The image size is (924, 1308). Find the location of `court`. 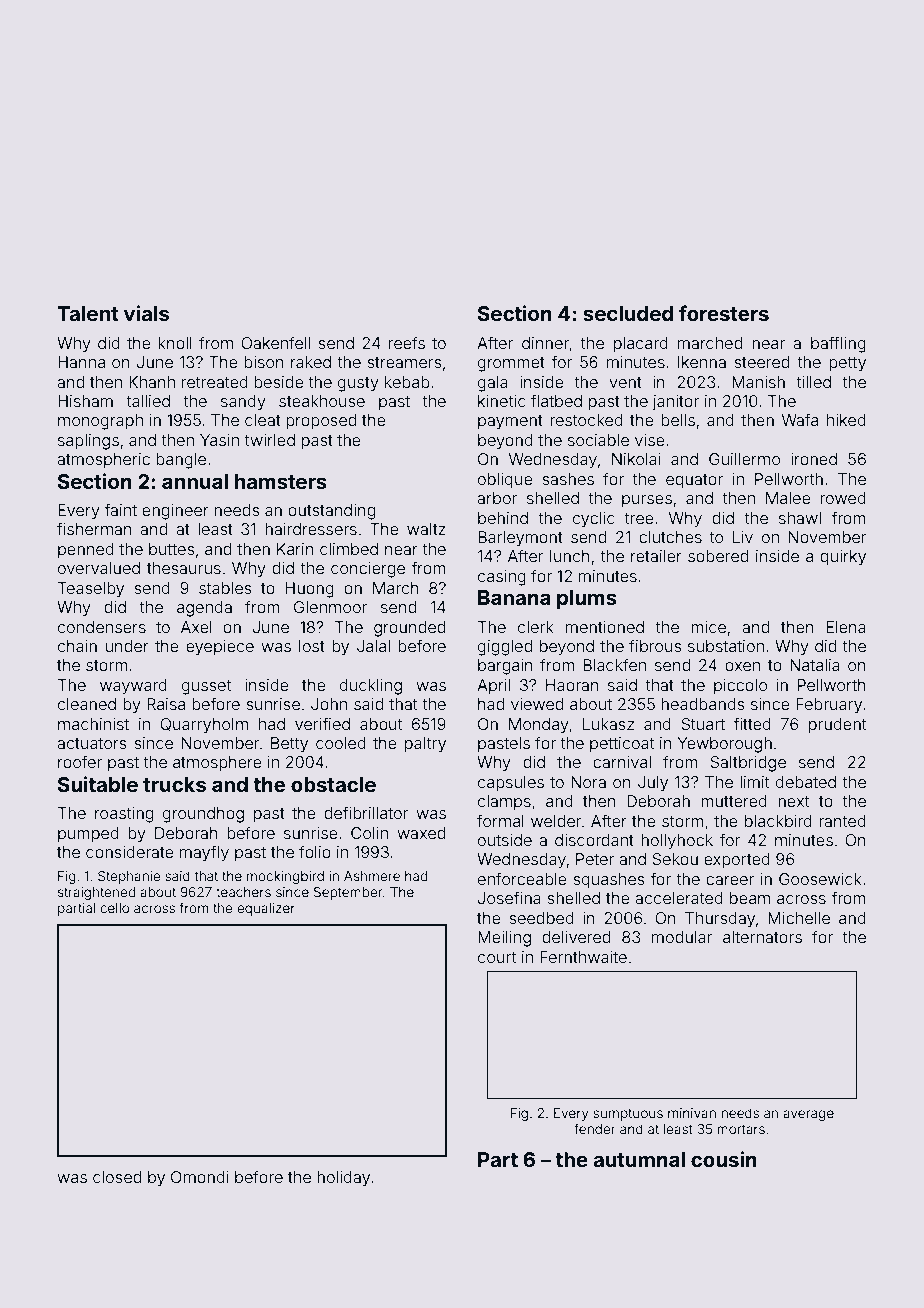

court is located at coordinates (497, 957).
